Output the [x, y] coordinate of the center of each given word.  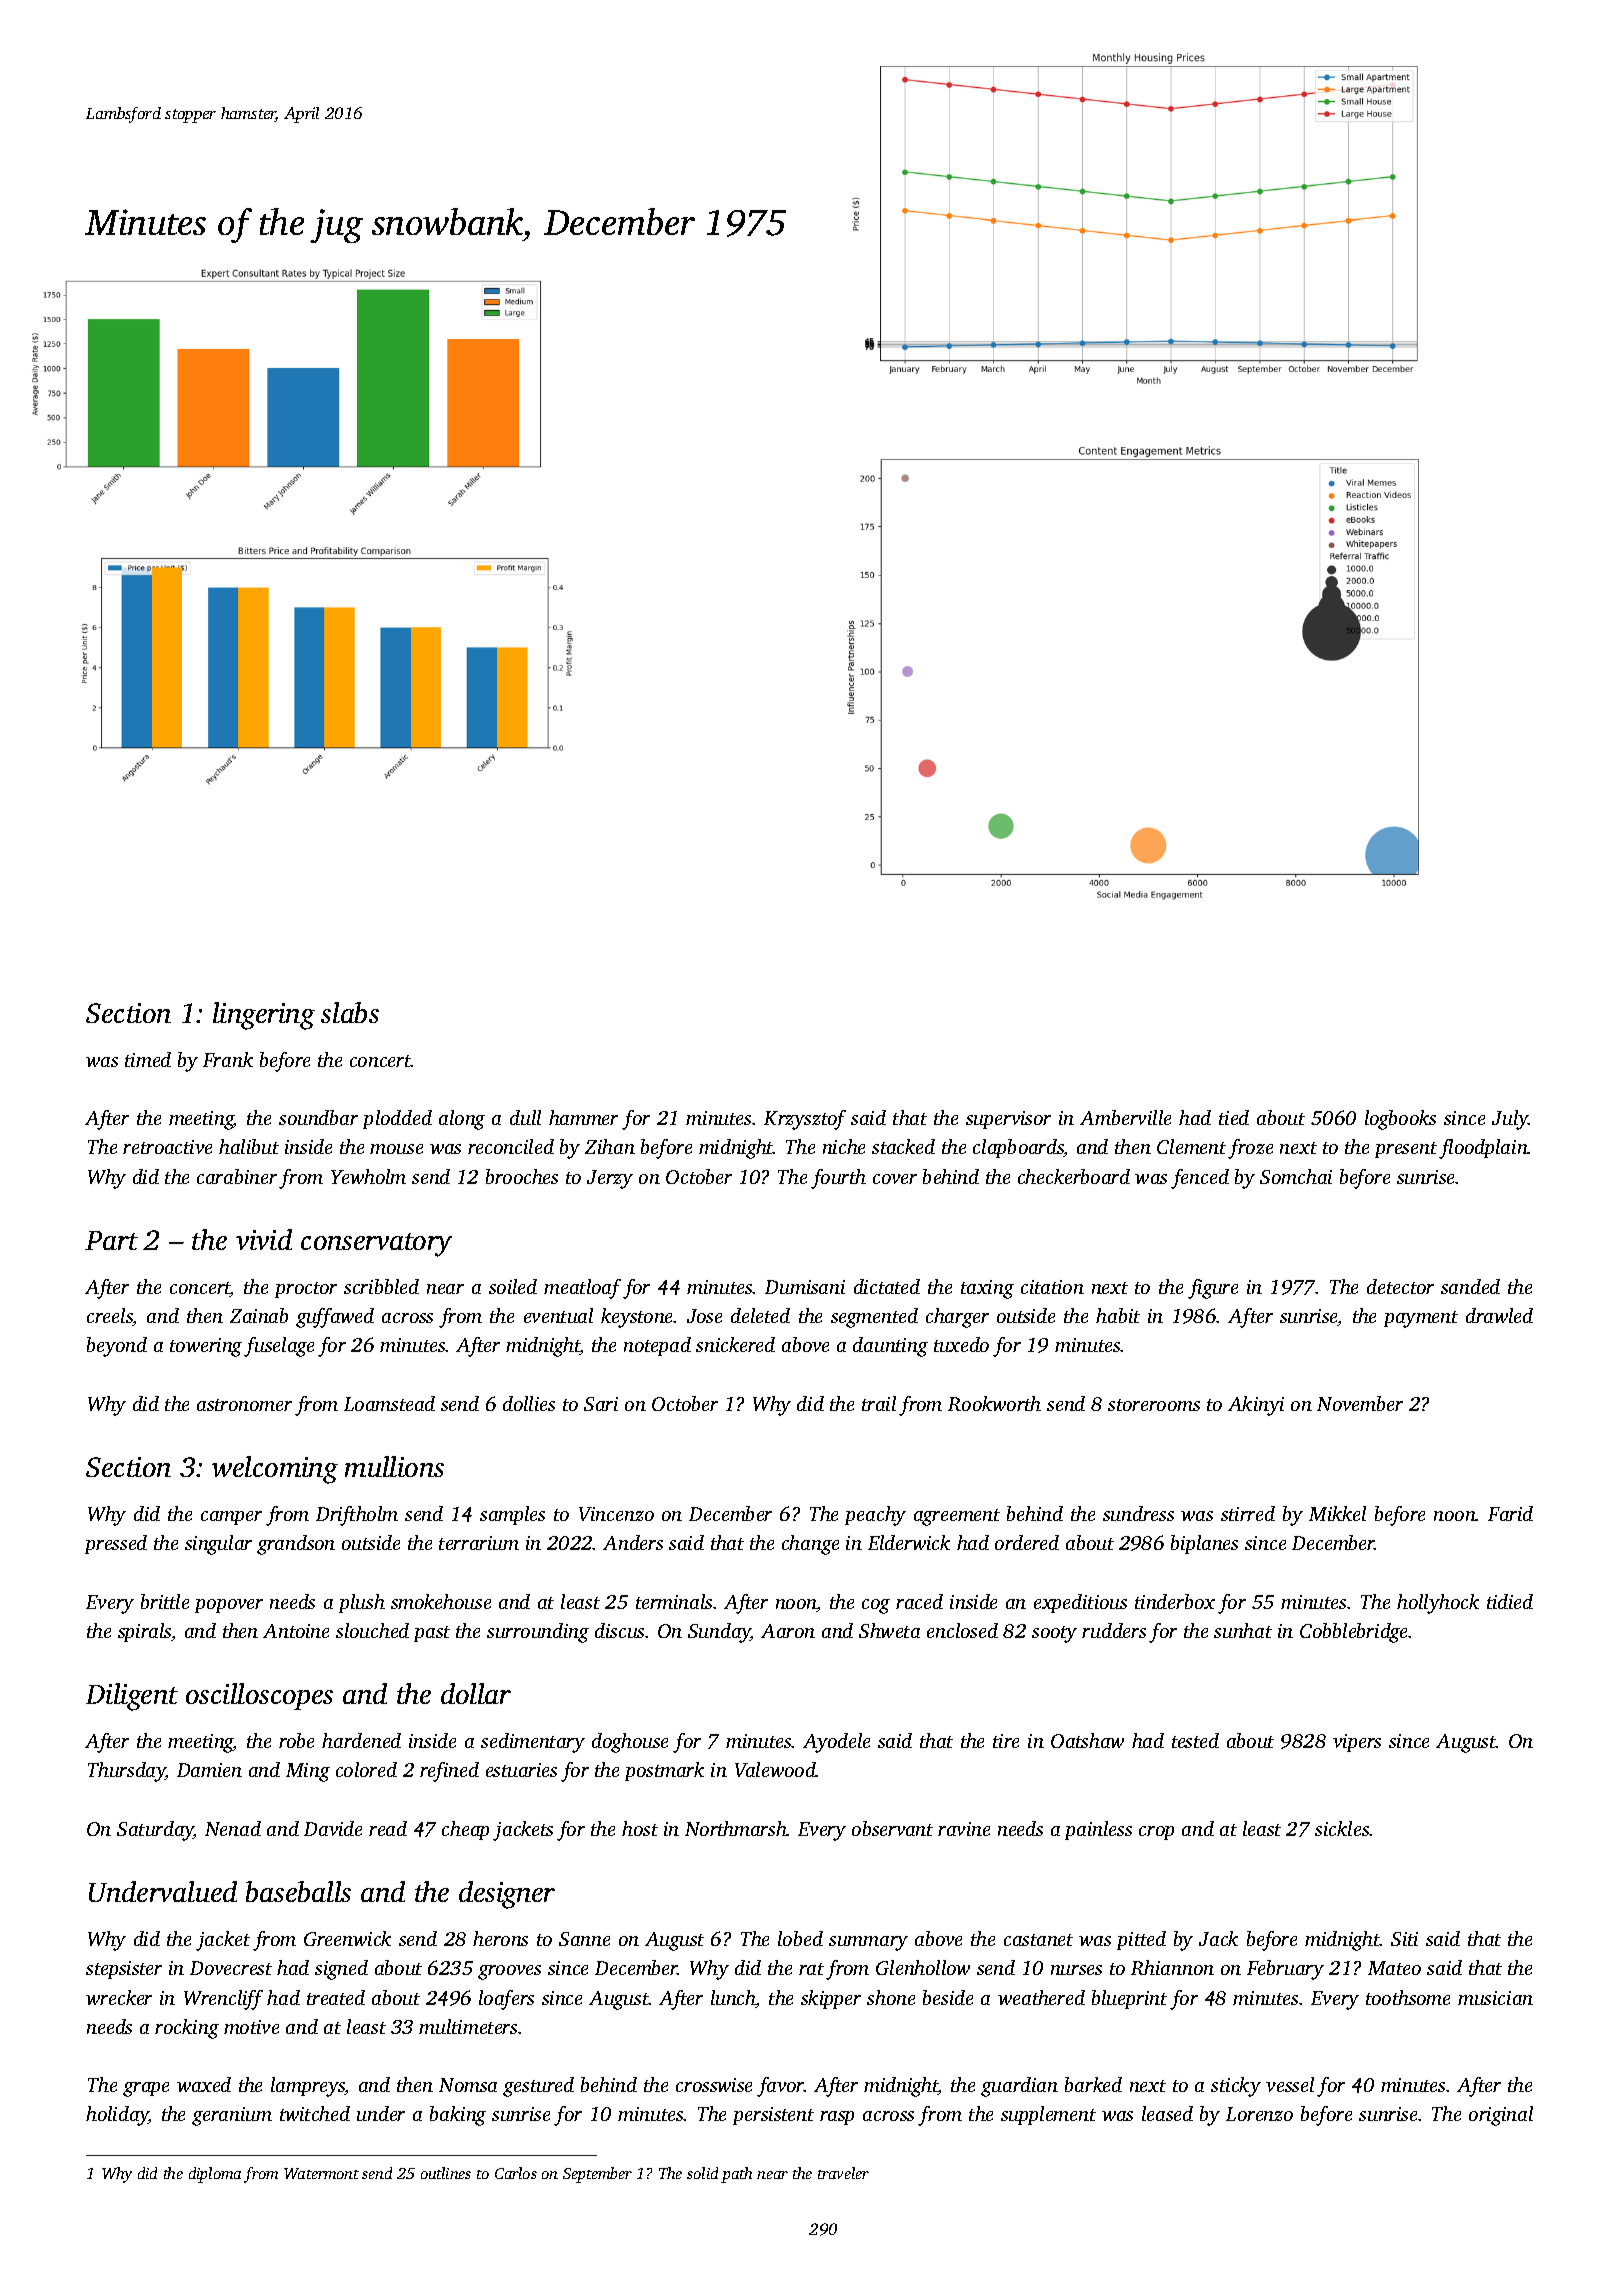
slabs [350, 1012]
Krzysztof [805, 1120]
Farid [1510, 1513]
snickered [735, 1344]
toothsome [1408, 1997]
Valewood [775, 1769]
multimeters [468, 2026]
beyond [117, 1347]
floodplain [1483, 1149]
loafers [506, 2000]
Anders [633, 1542]
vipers [1357, 1743]
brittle [165, 1601]
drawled [1499, 1315]
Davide [333, 1828]
